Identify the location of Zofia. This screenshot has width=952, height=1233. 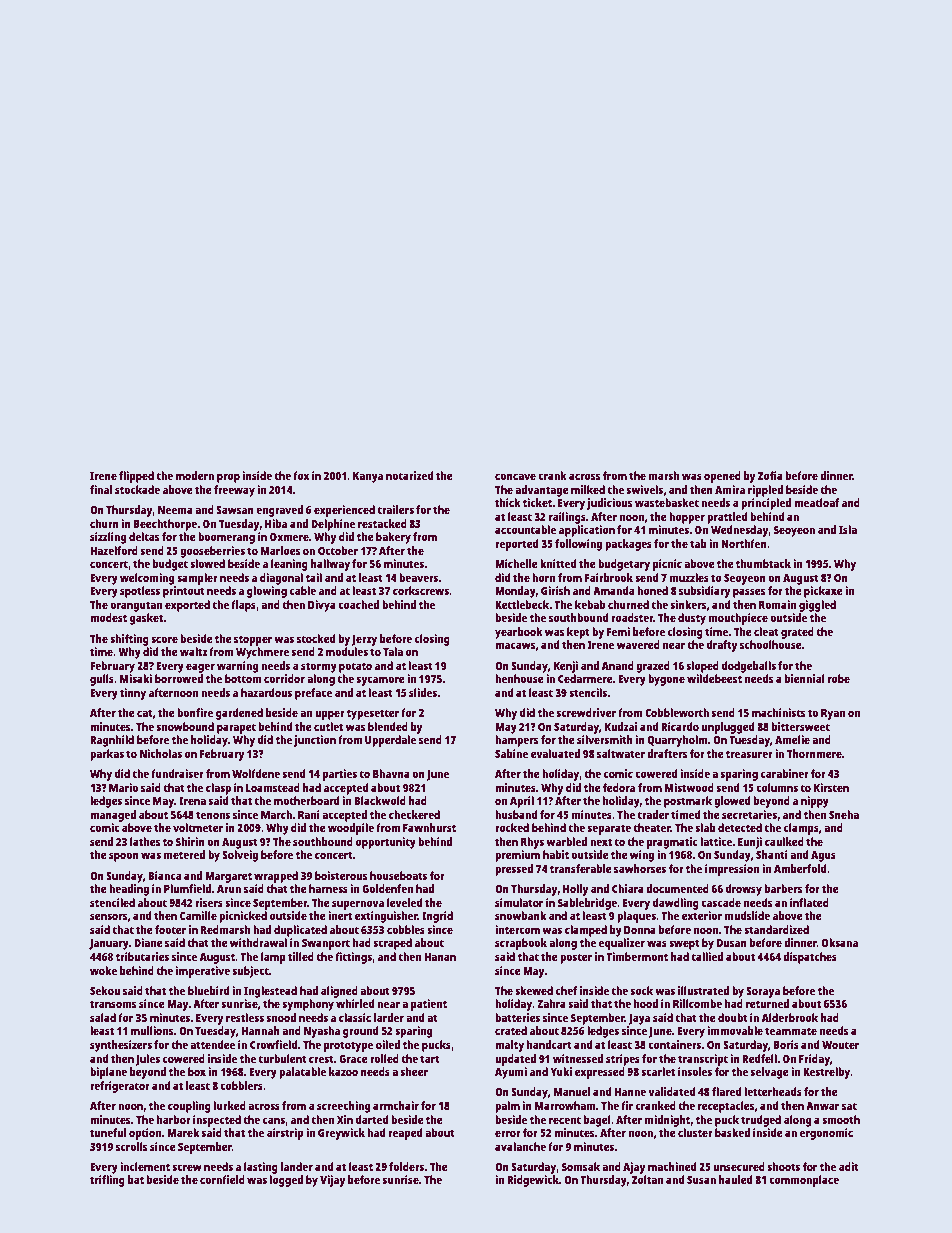
(770, 475).
